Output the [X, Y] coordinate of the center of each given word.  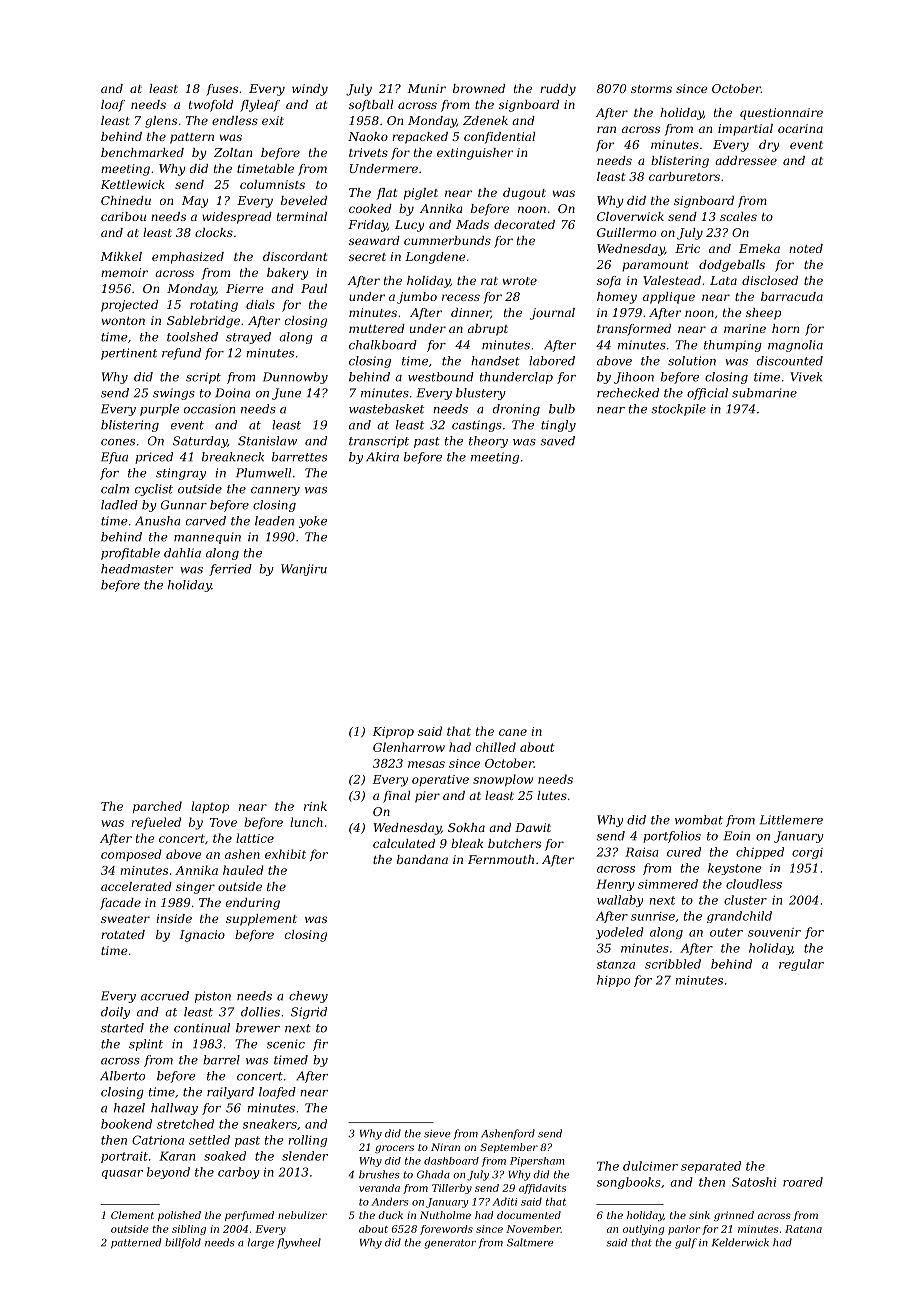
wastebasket [386, 409]
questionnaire [781, 114]
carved [206, 521]
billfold [183, 1243]
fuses [222, 90]
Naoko [368, 136]
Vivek [806, 377]
